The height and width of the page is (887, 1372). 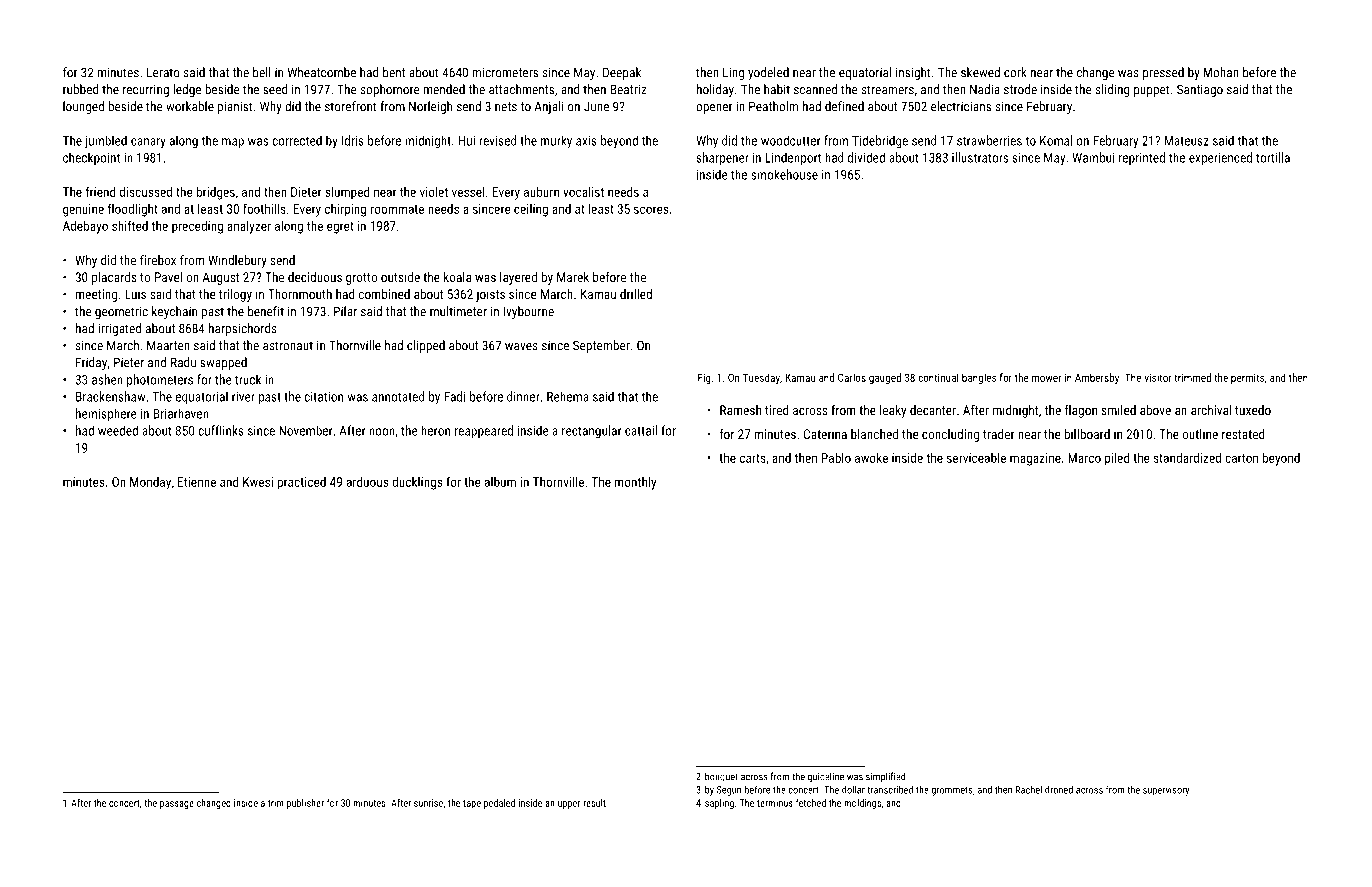 I want to click on Wambui, so click(x=1093, y=157).
